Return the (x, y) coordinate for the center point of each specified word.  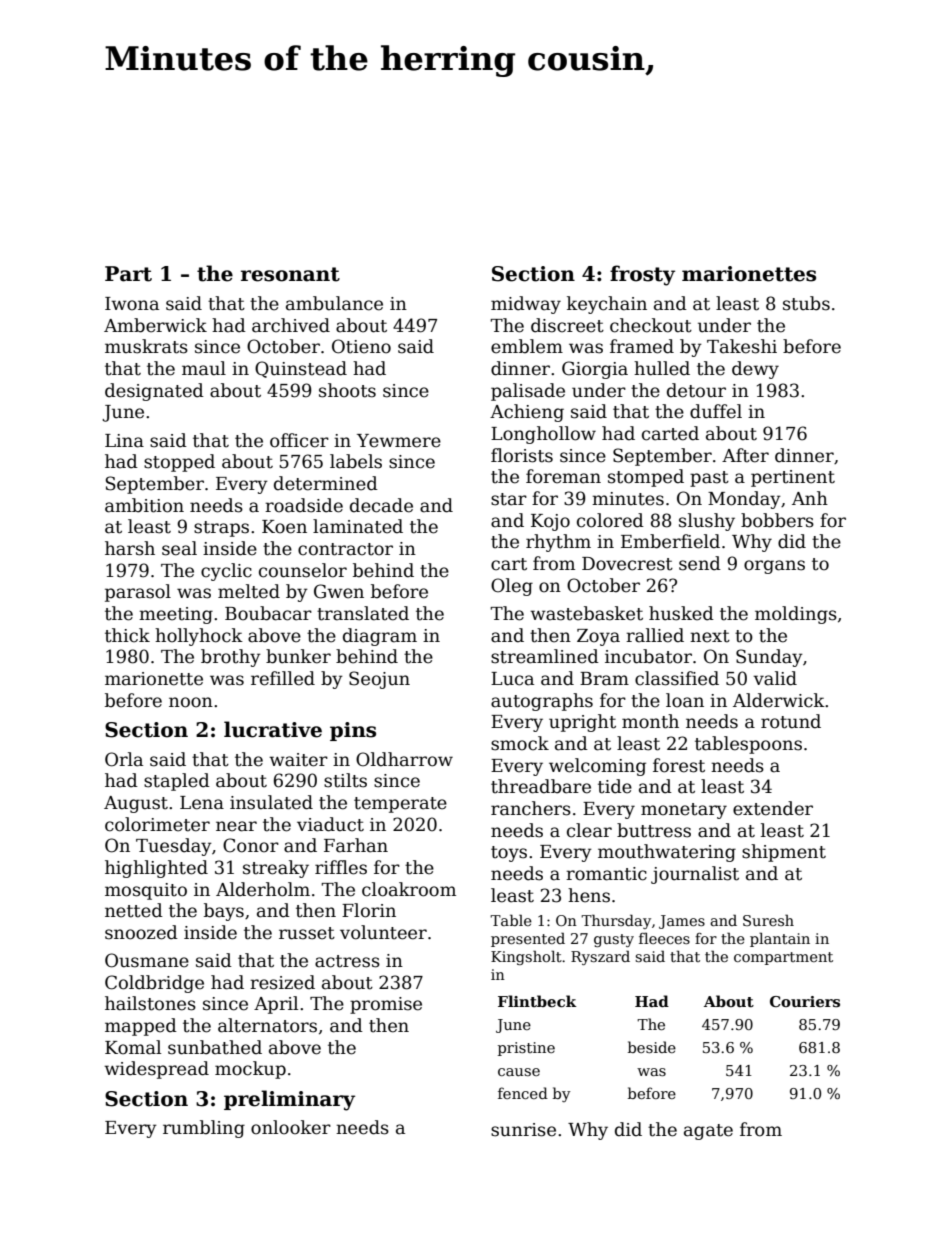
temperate (400, 805)
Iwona (132, 304)
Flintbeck (537, 1001)
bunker (298, 656)
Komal (133, 1047)
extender (773, 808)
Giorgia (595, 370)
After (745, 455)
